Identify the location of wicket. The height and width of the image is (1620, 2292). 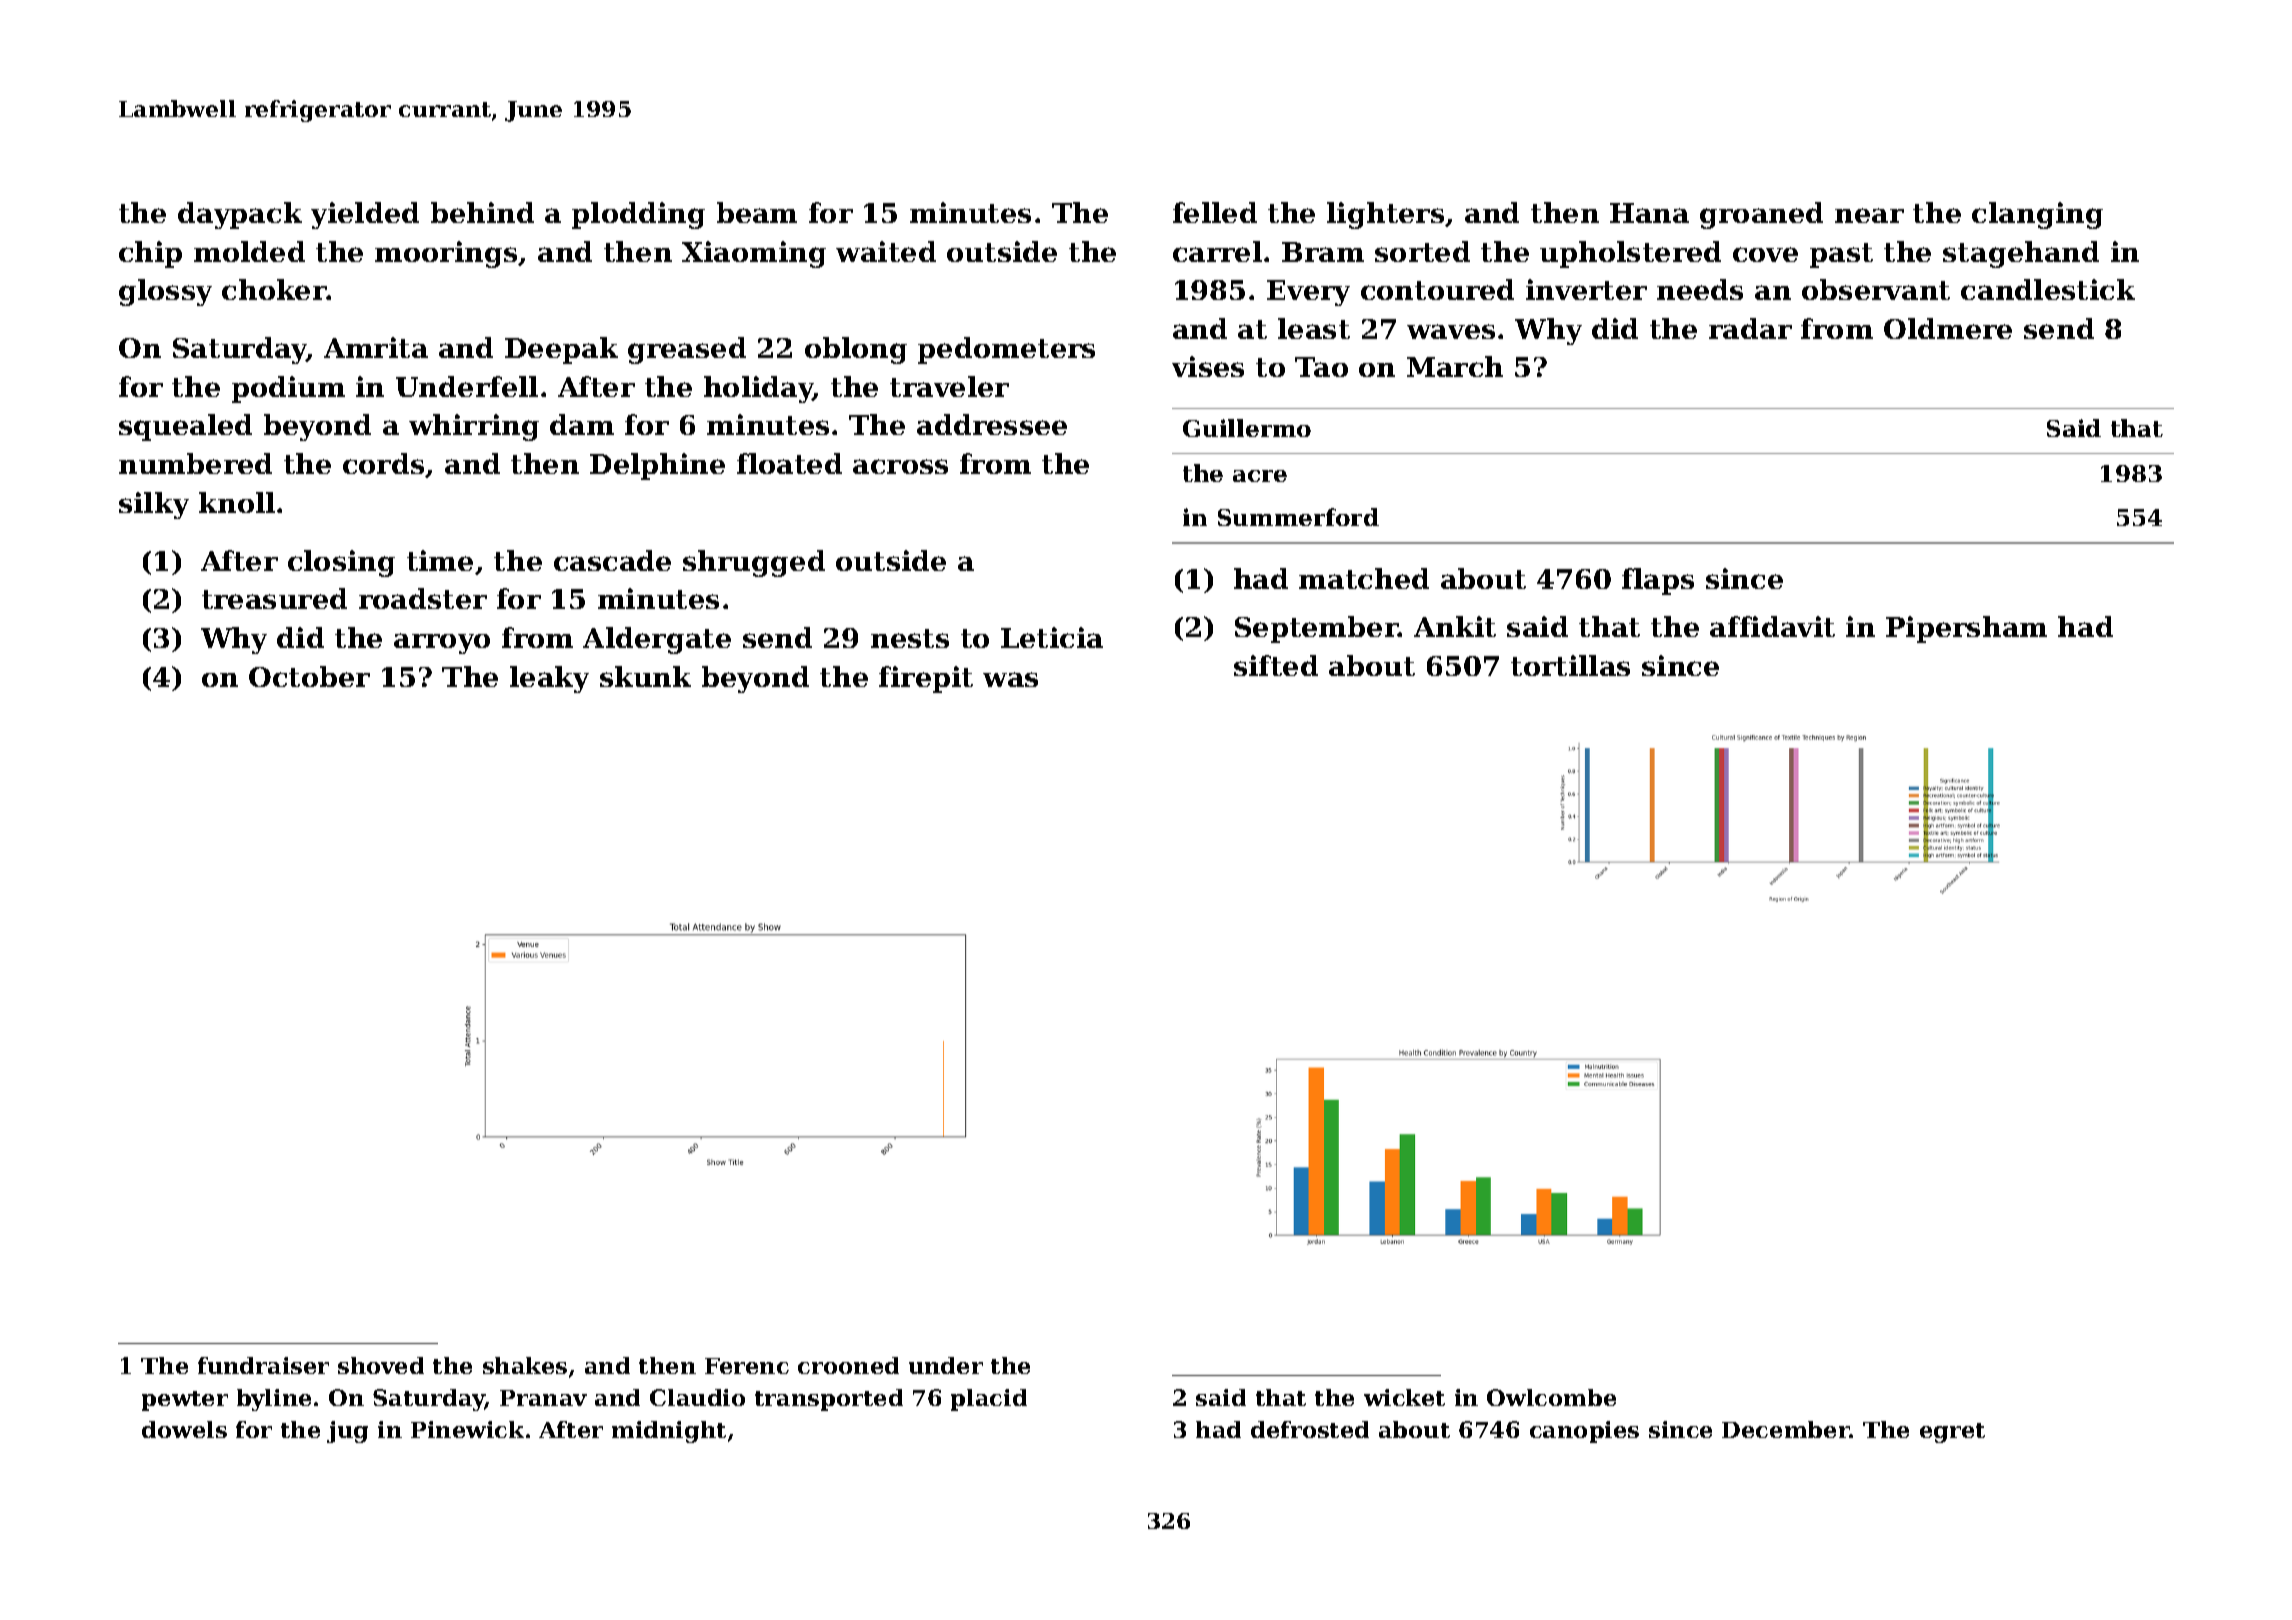
(1404, 1397).
